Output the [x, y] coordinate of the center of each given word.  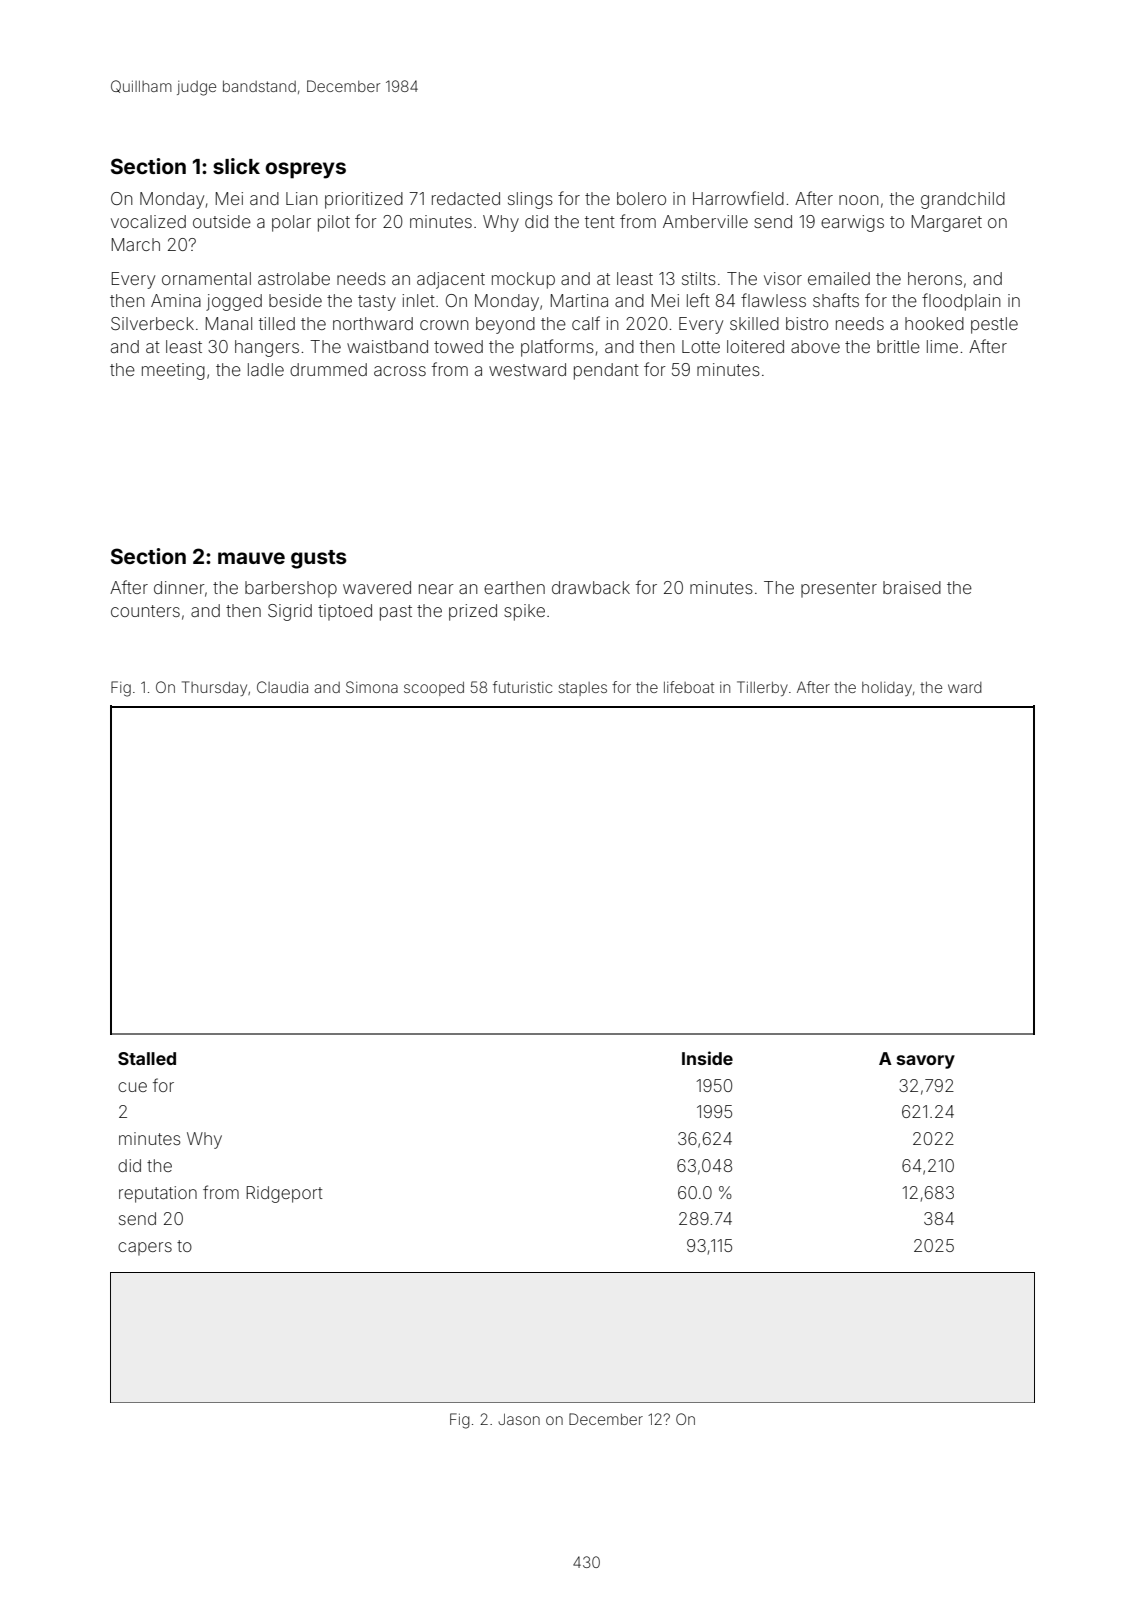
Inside [707, 1058]
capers [145, 1249]
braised [912, 587]
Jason [519, 1419]
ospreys [305, 170]
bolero [641, 198]
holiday [887, 689]
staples [582, 689]
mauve [251, 558]
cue [132, 1087]
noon [859, 200]
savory [926, 1062]
